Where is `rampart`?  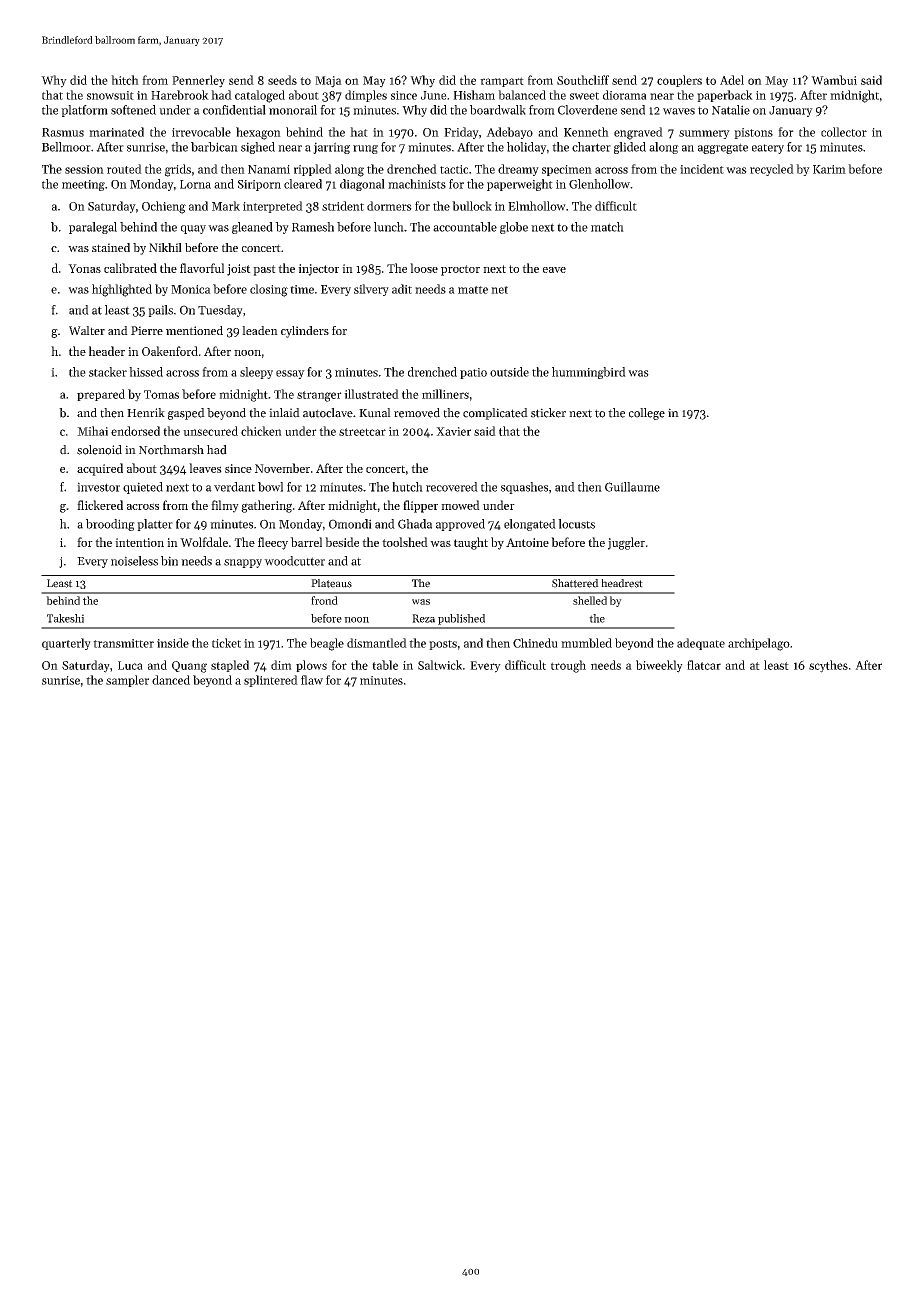 rampart is located at coordinates (502, 82).
